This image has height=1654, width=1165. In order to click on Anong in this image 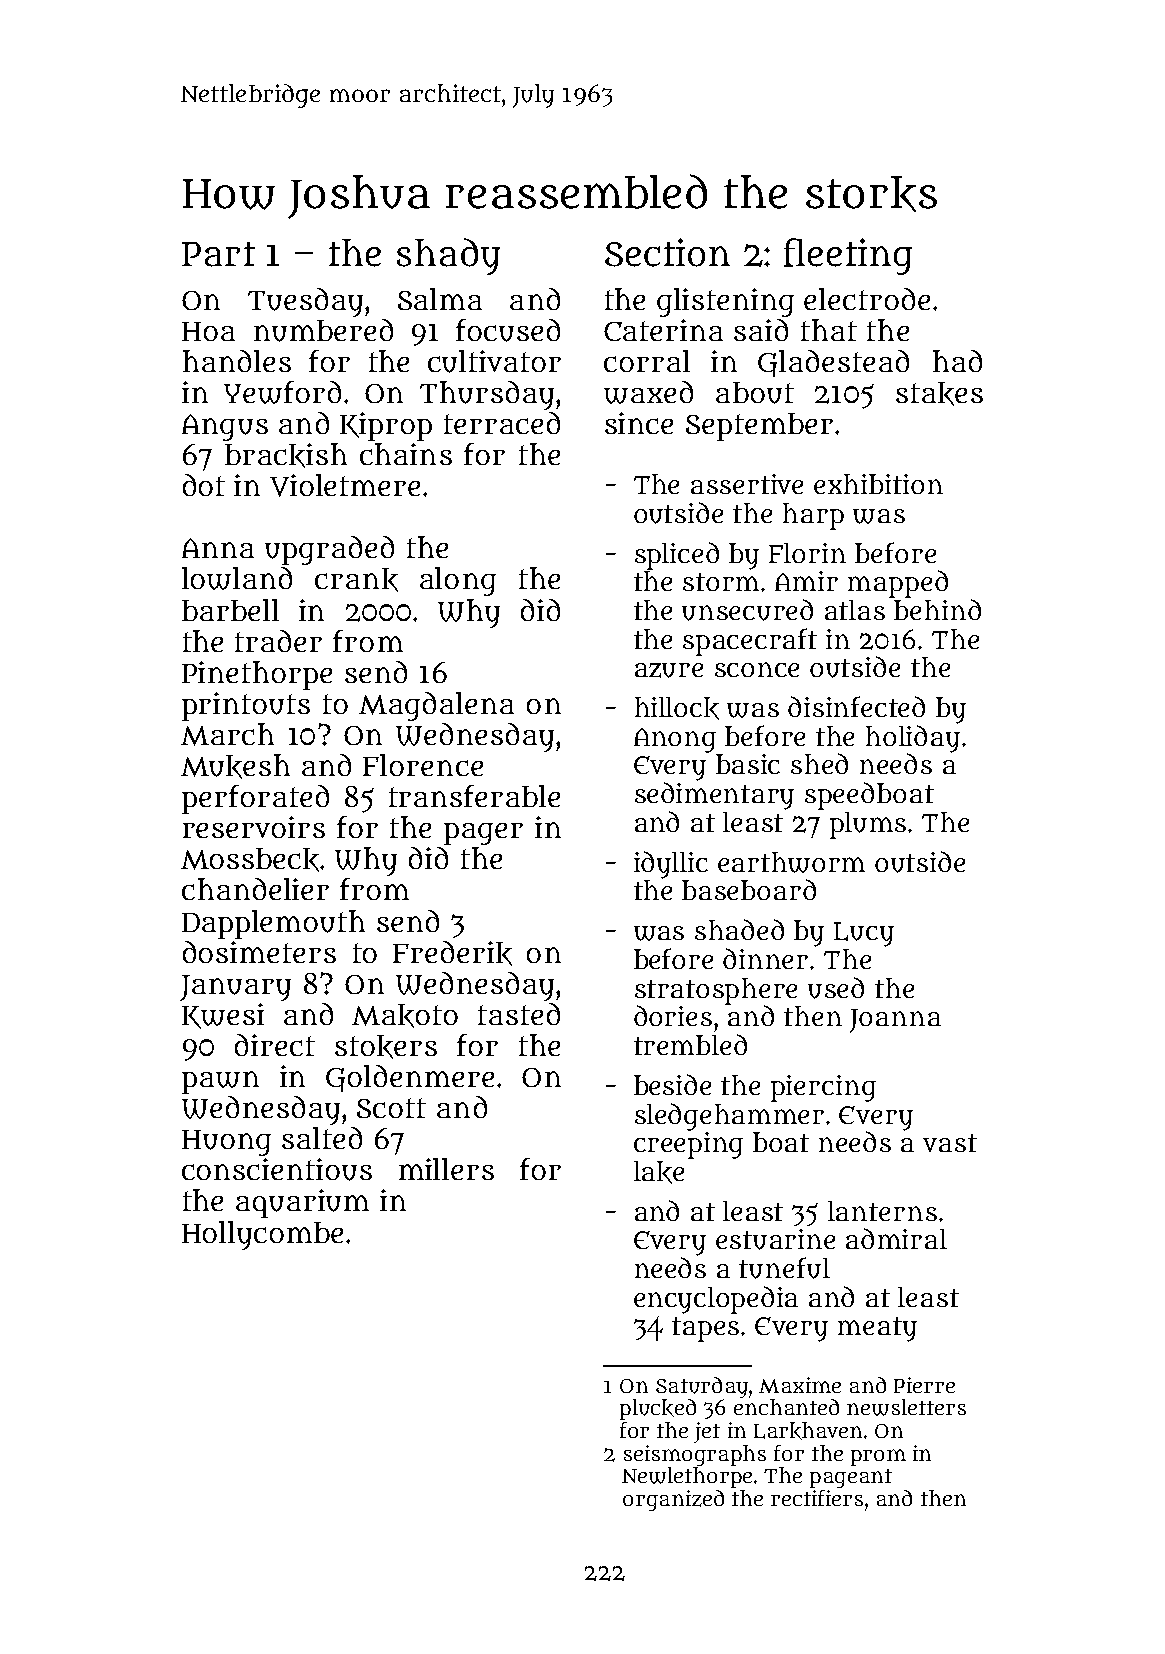, I will do `click(675, 740)`.
